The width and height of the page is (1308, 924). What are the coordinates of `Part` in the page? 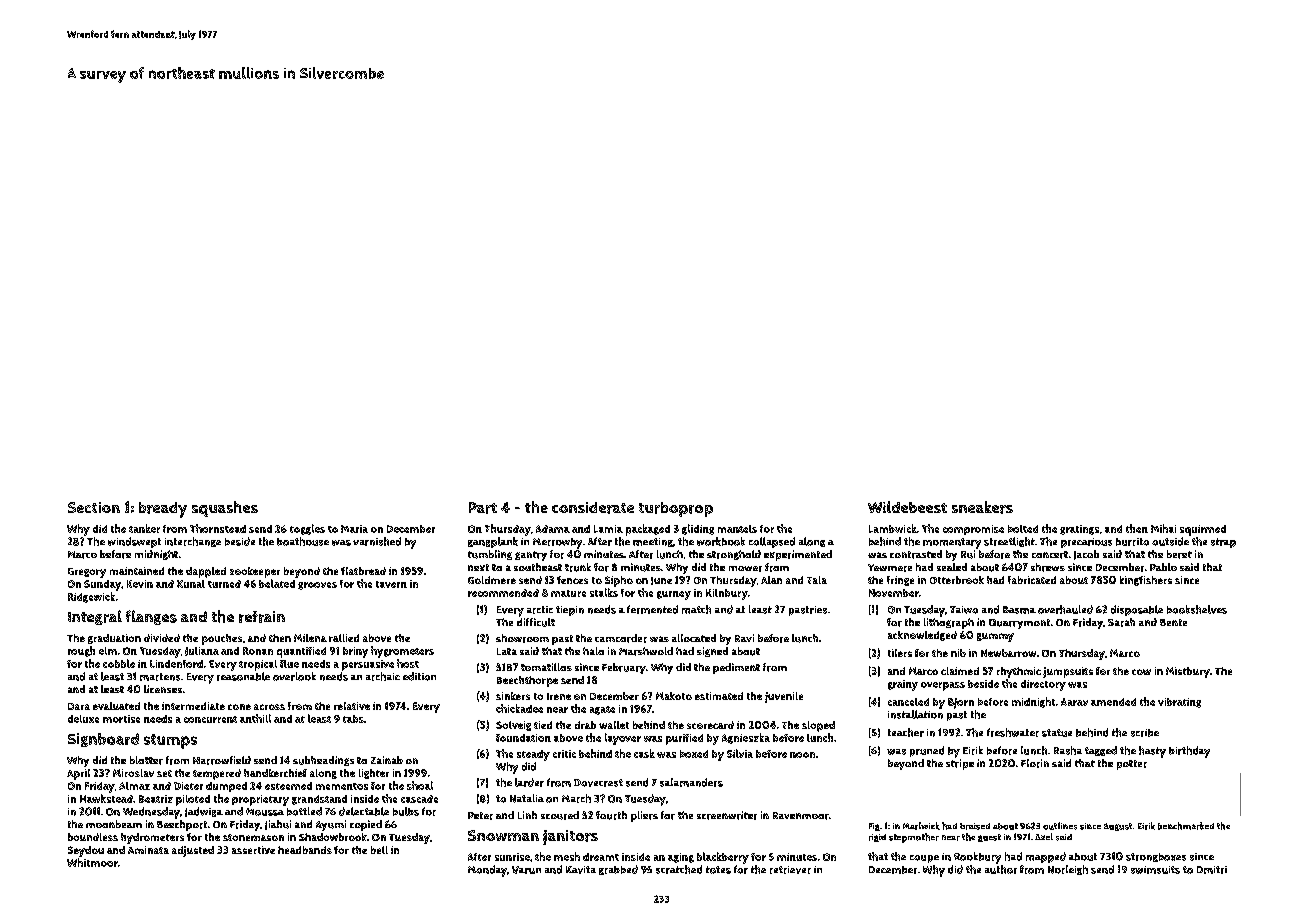 It's located at (483, 508).
